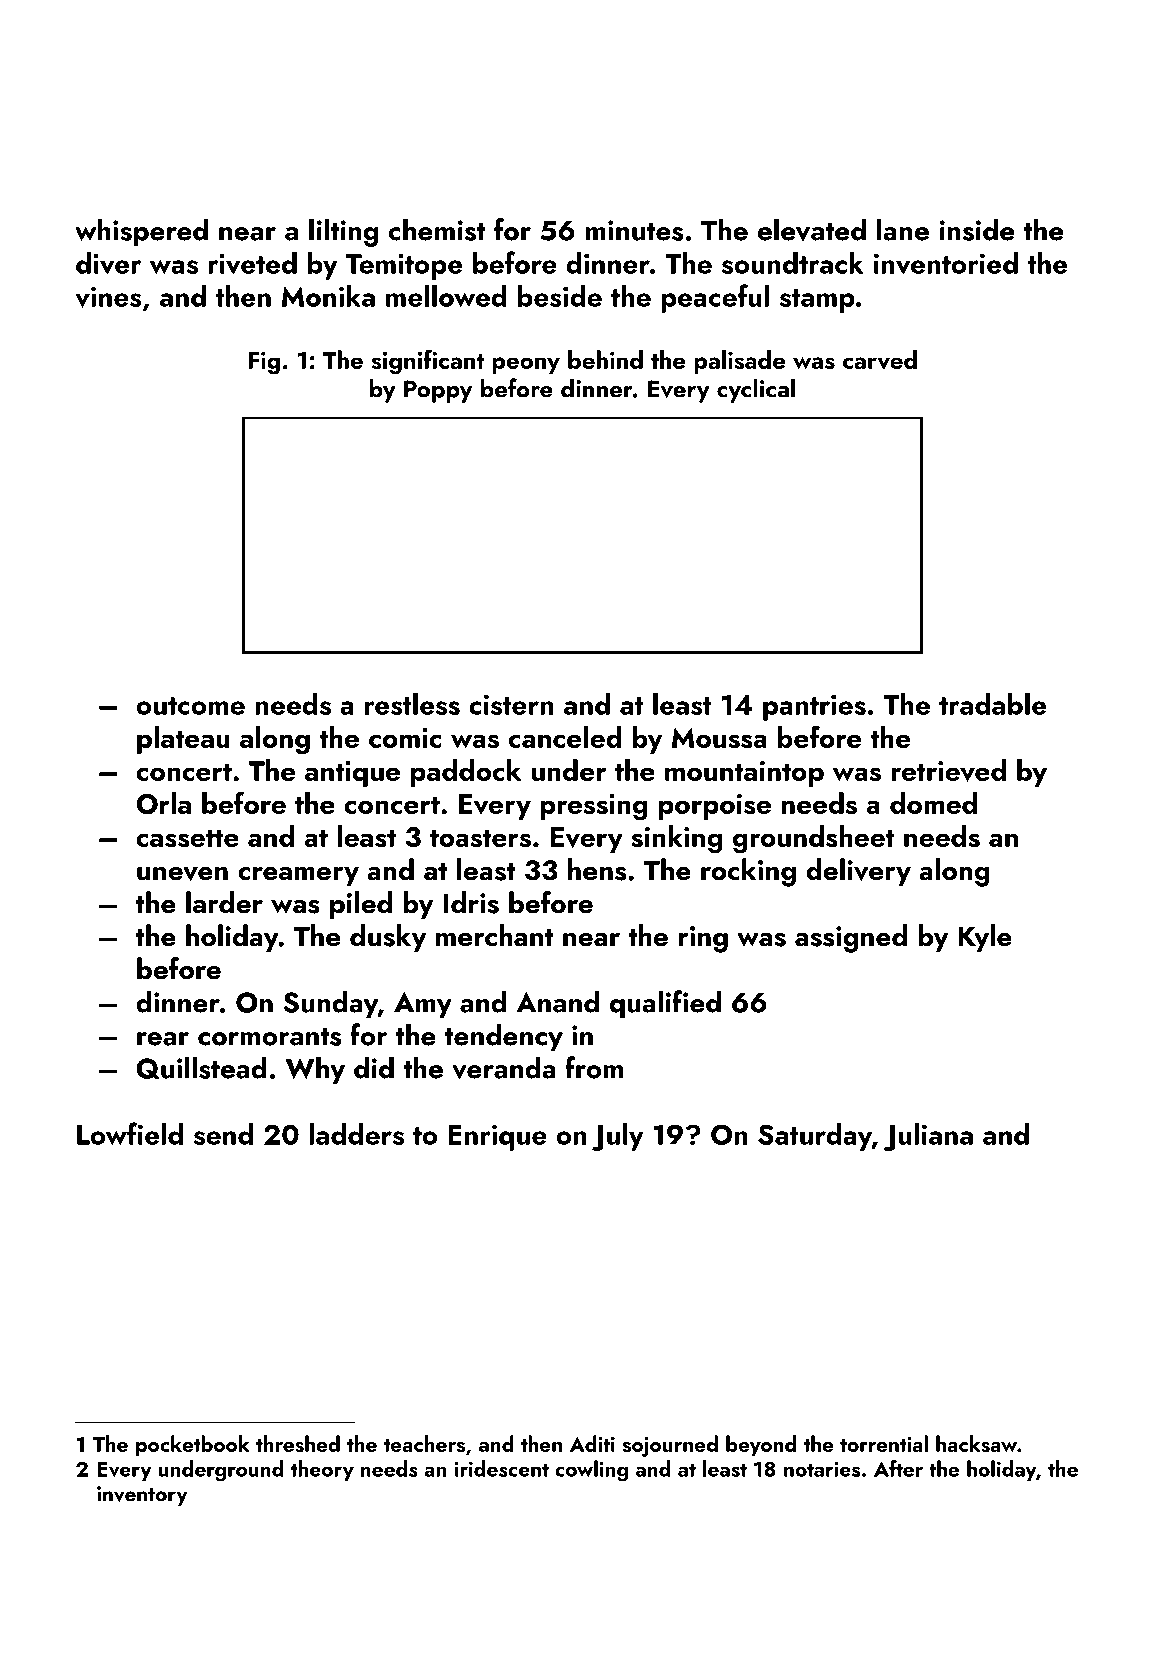 The image size is (1165, 1654). I want to click on pocketbook, so click(192, 1446).
